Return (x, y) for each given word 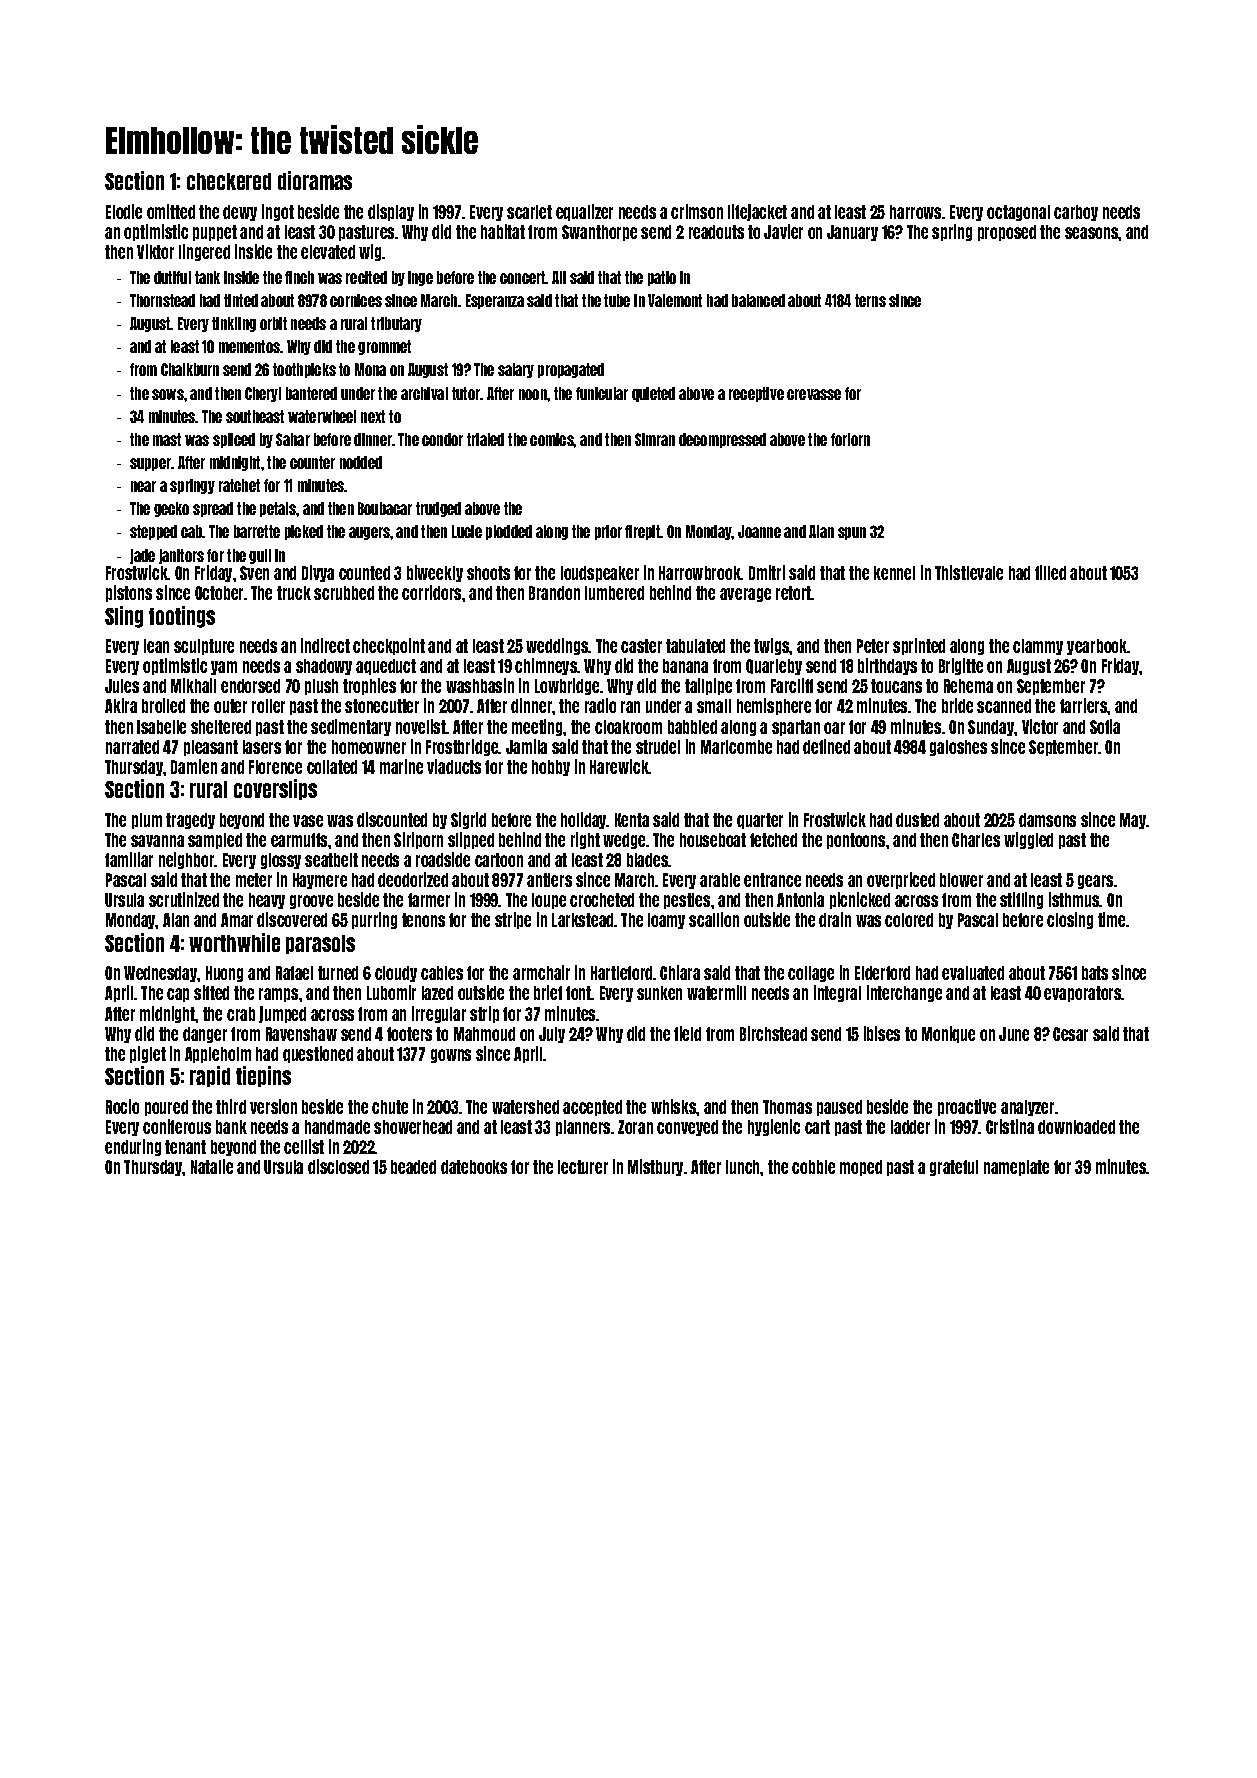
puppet (215, 233)
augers (369, 533)
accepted (592, 1108)
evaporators (1083, 994)
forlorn (850, 439)
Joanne (759, 531)
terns (870, 300)
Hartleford (622, 973)
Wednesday (161, 974)
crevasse (814, 394)
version (273, 1106)
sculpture (204, 647)
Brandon (554, 593)
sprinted (919, 646)
